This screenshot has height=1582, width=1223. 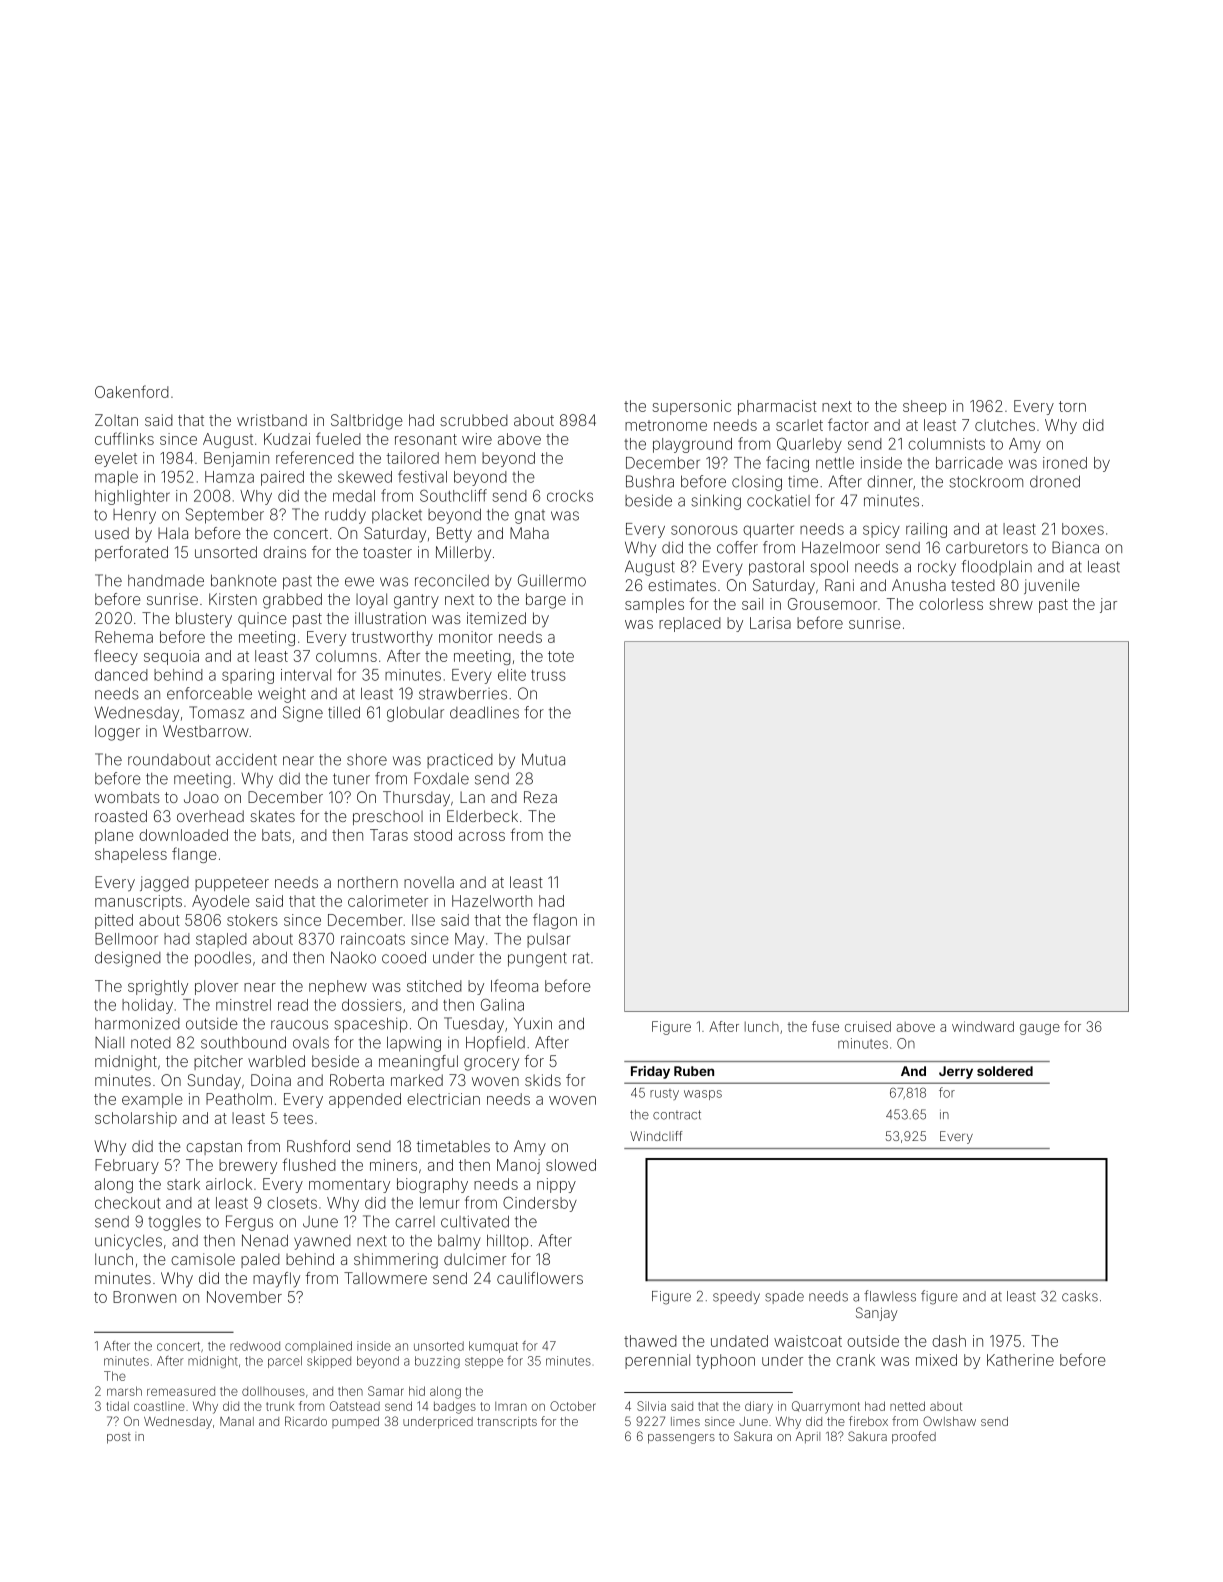 What do you see at coordinates (1072, 406) in the screenshot?
I see `torn` at bounding box center [1072, 406].
